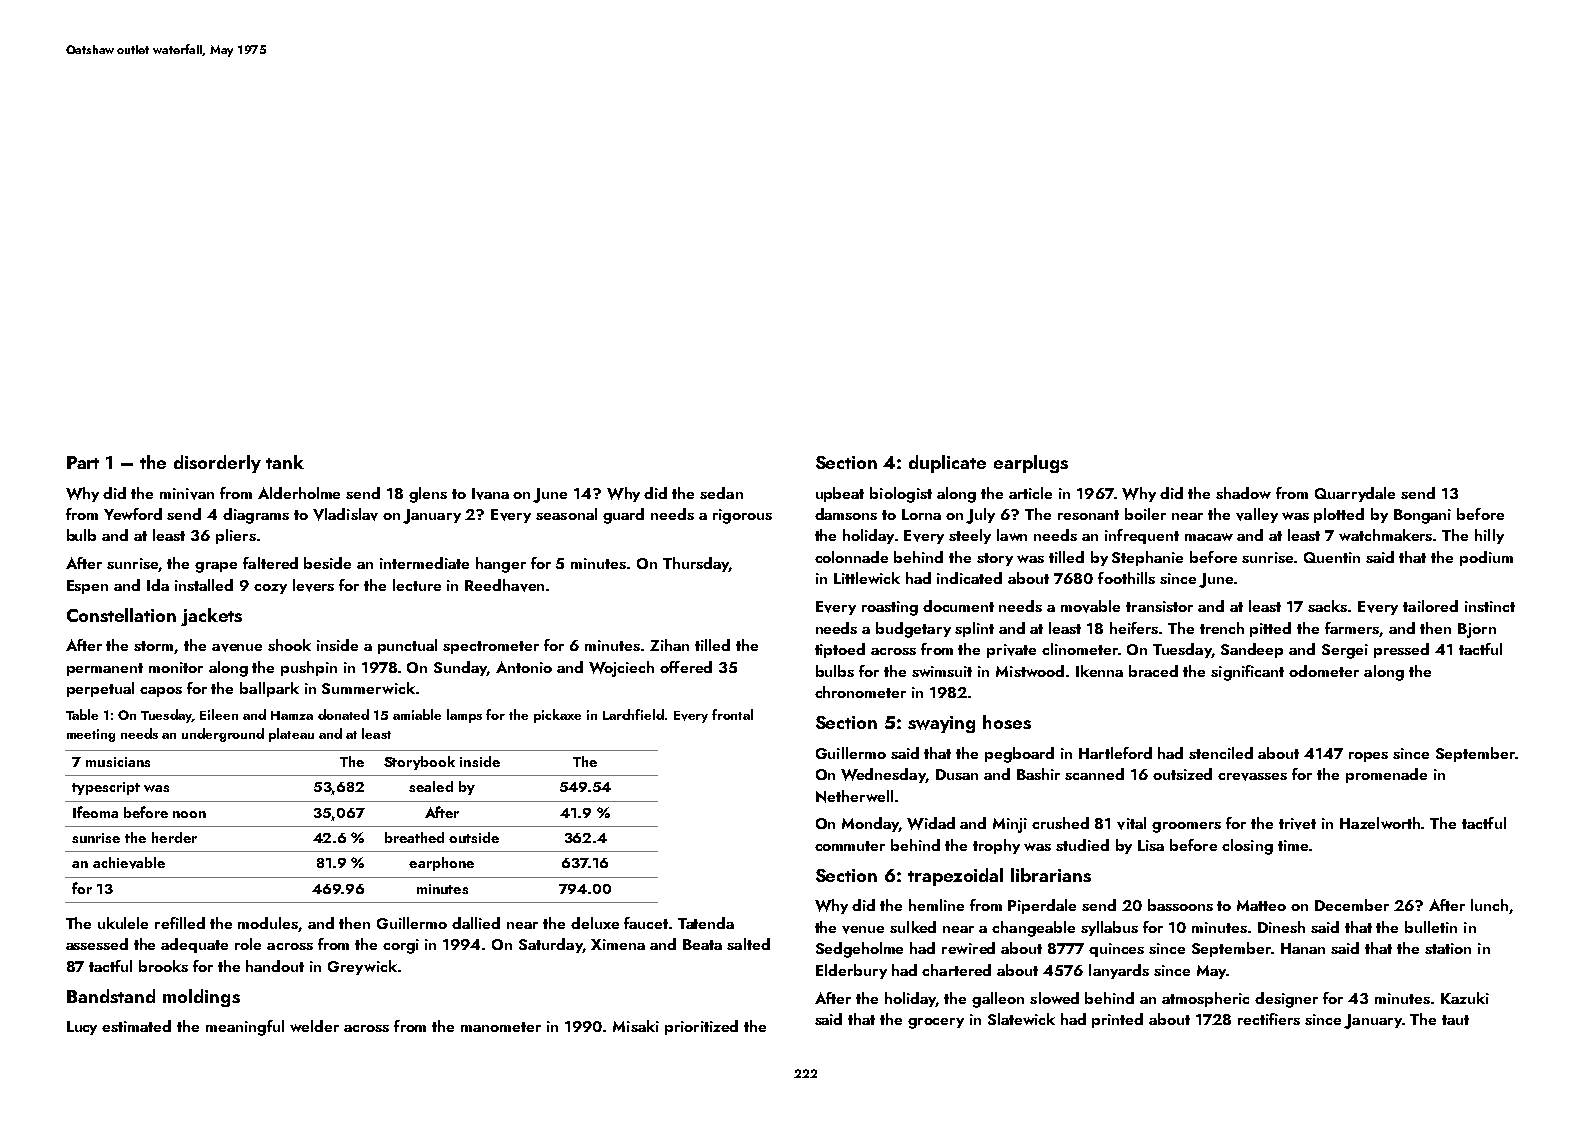  What do you see at coordinates (111, 996) in the page?
I see `Bandstand` at bounding box center [111, 996].
